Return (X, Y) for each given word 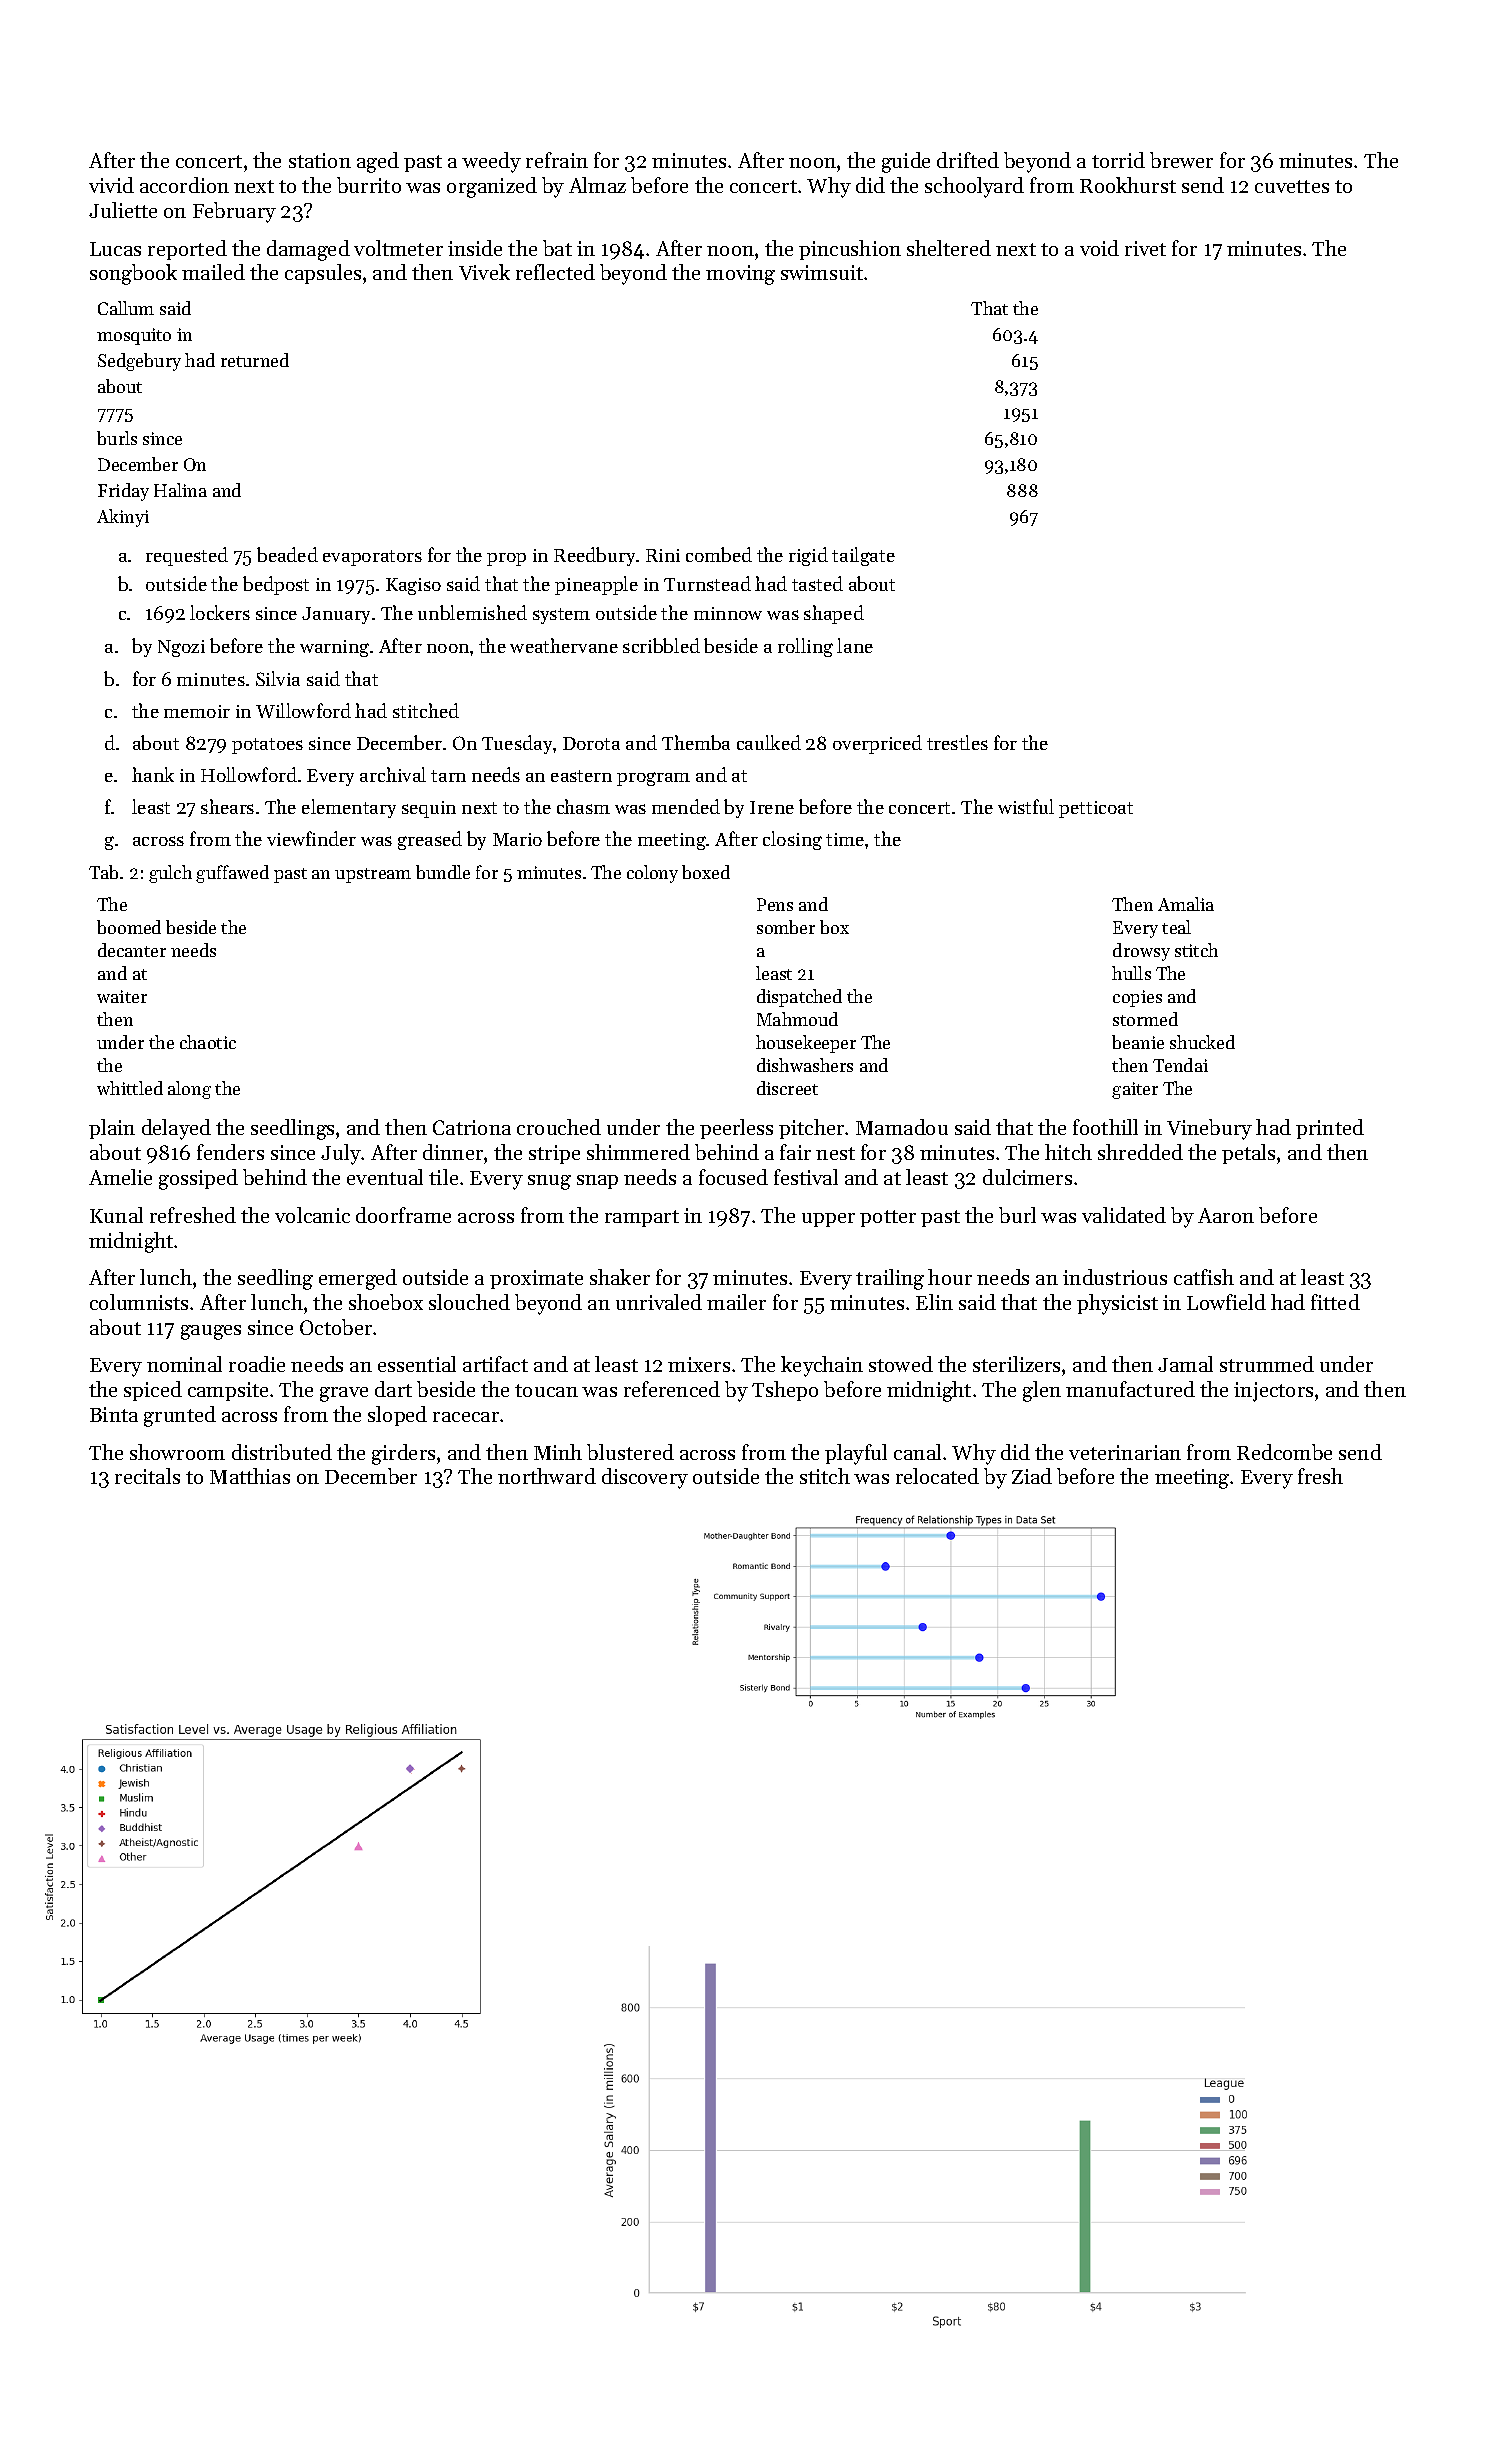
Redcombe (1284, 1452)
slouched (469, 1302)
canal (917, 1452)
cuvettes (1292, 186)
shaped (834, 614)
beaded (287, 554)
